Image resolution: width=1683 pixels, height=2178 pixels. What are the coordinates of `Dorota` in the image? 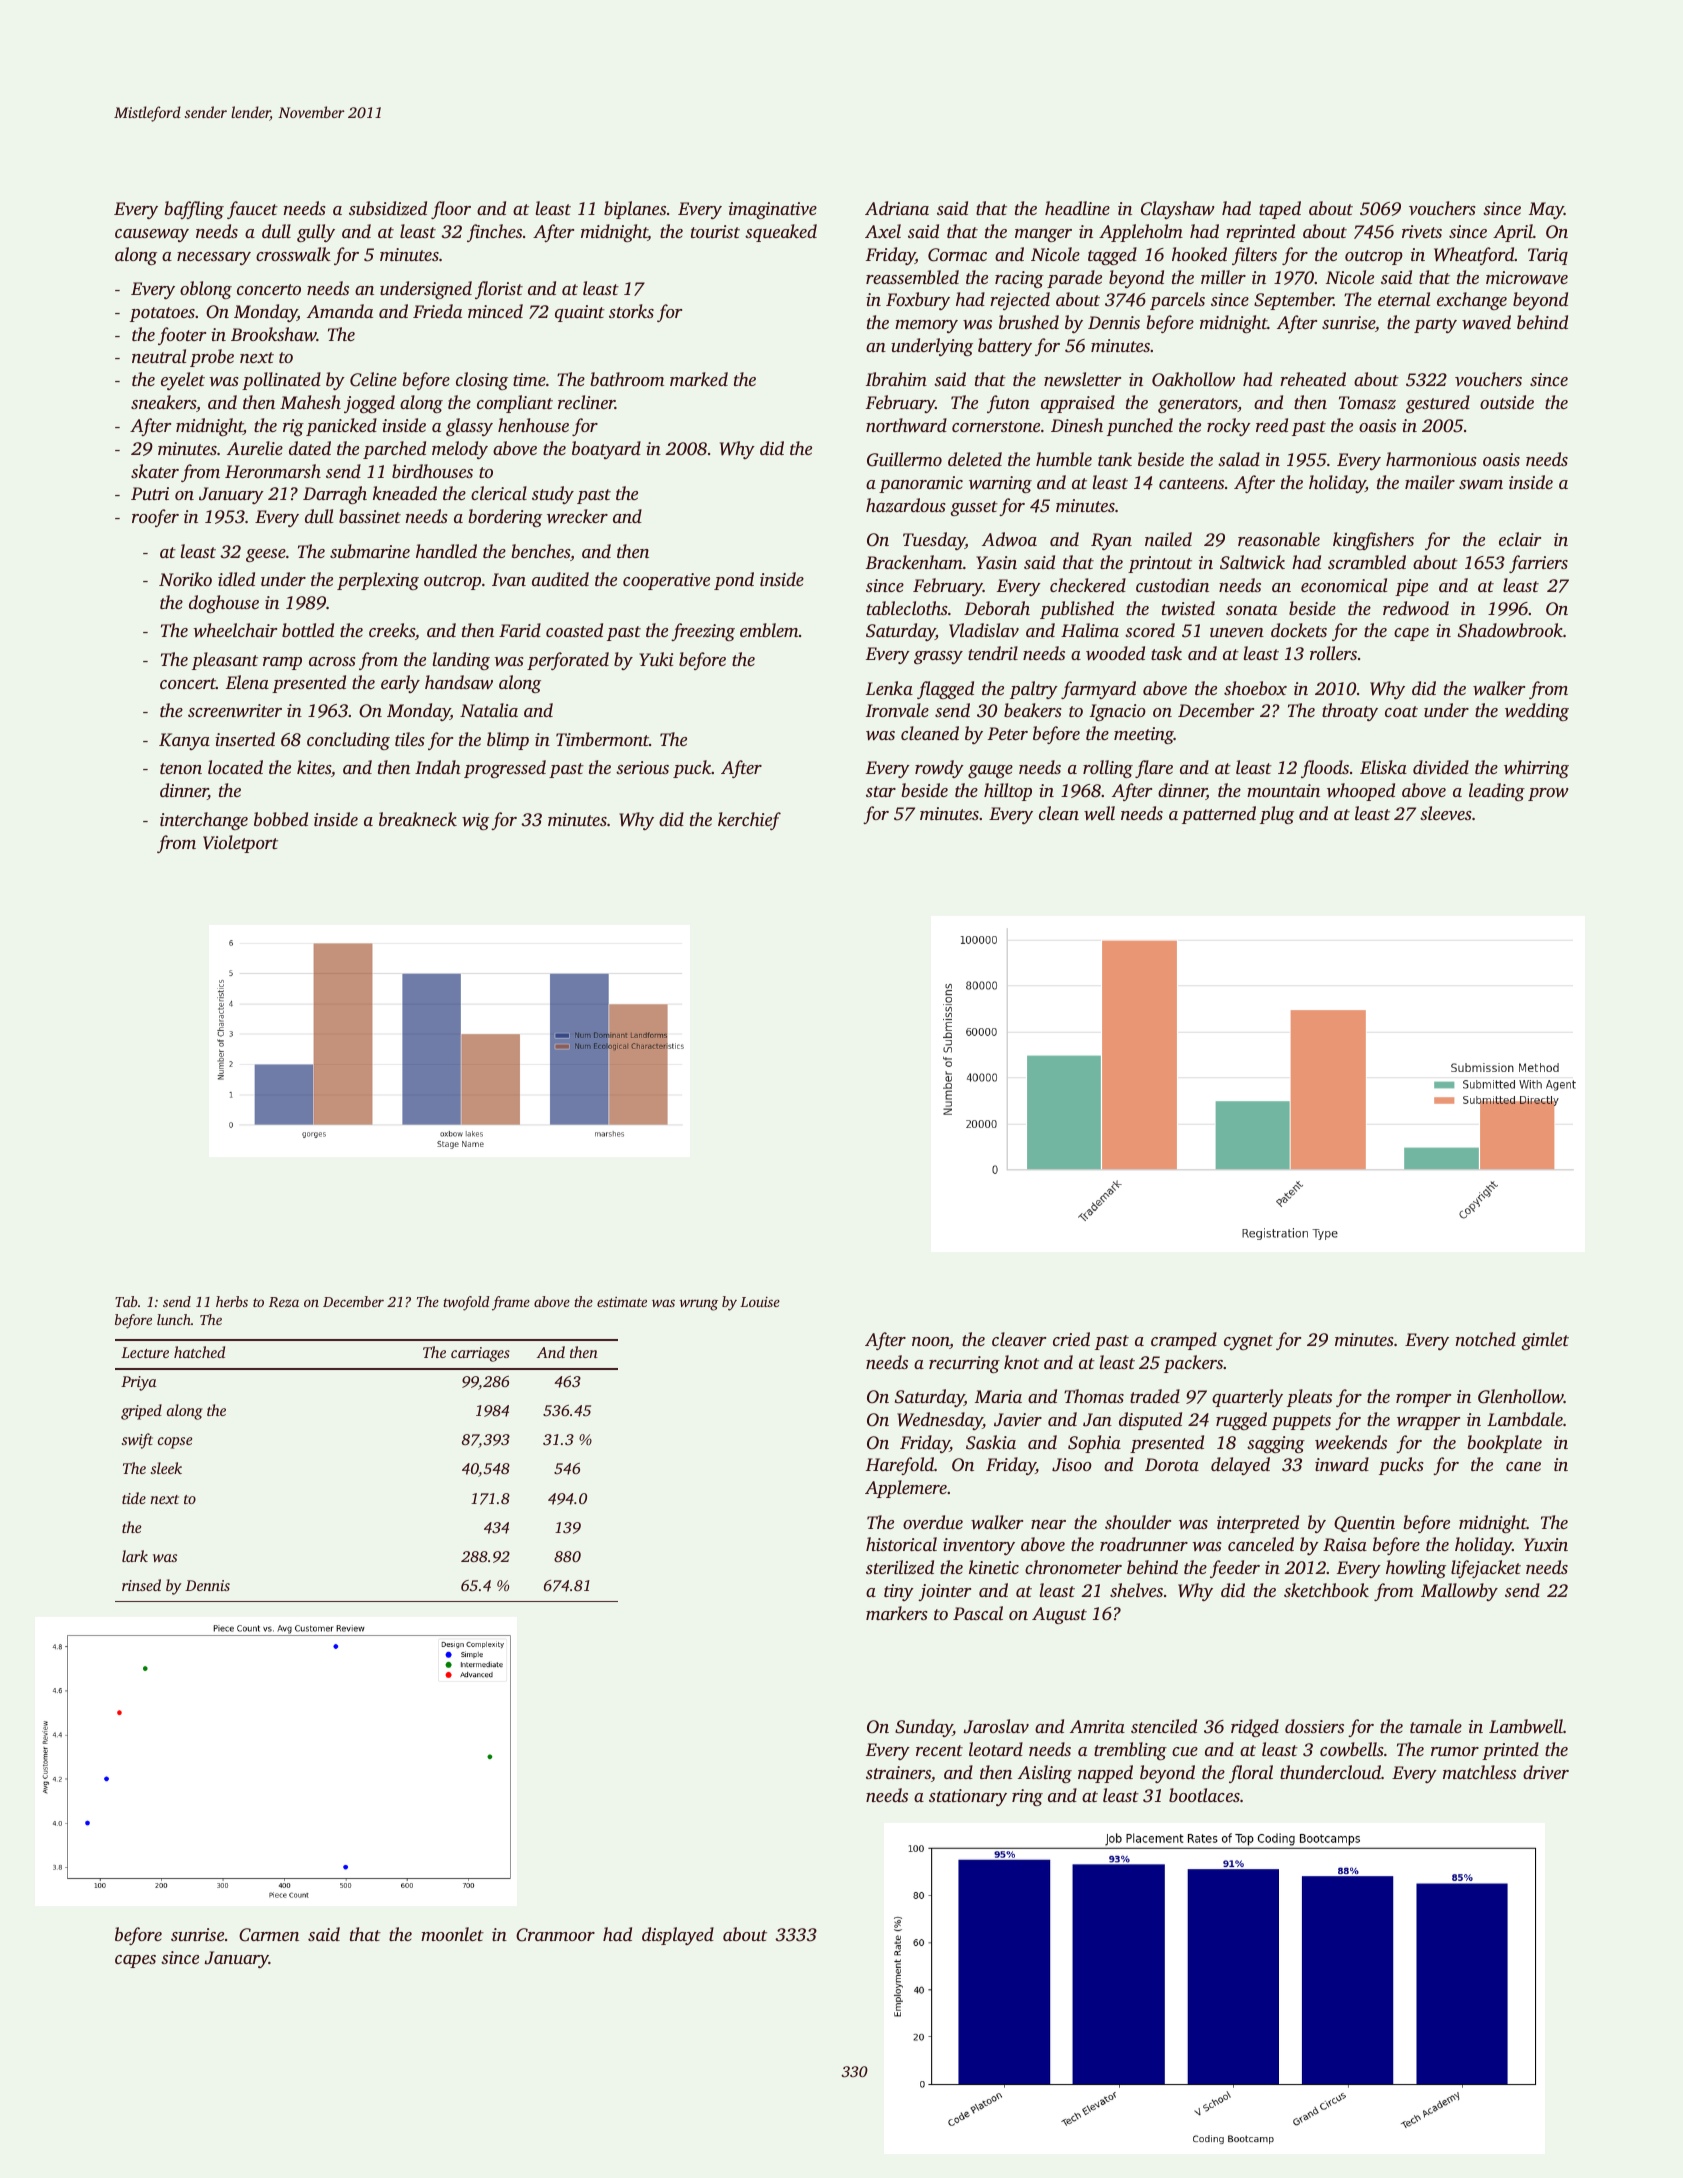 It's located at (1172, 1464).
